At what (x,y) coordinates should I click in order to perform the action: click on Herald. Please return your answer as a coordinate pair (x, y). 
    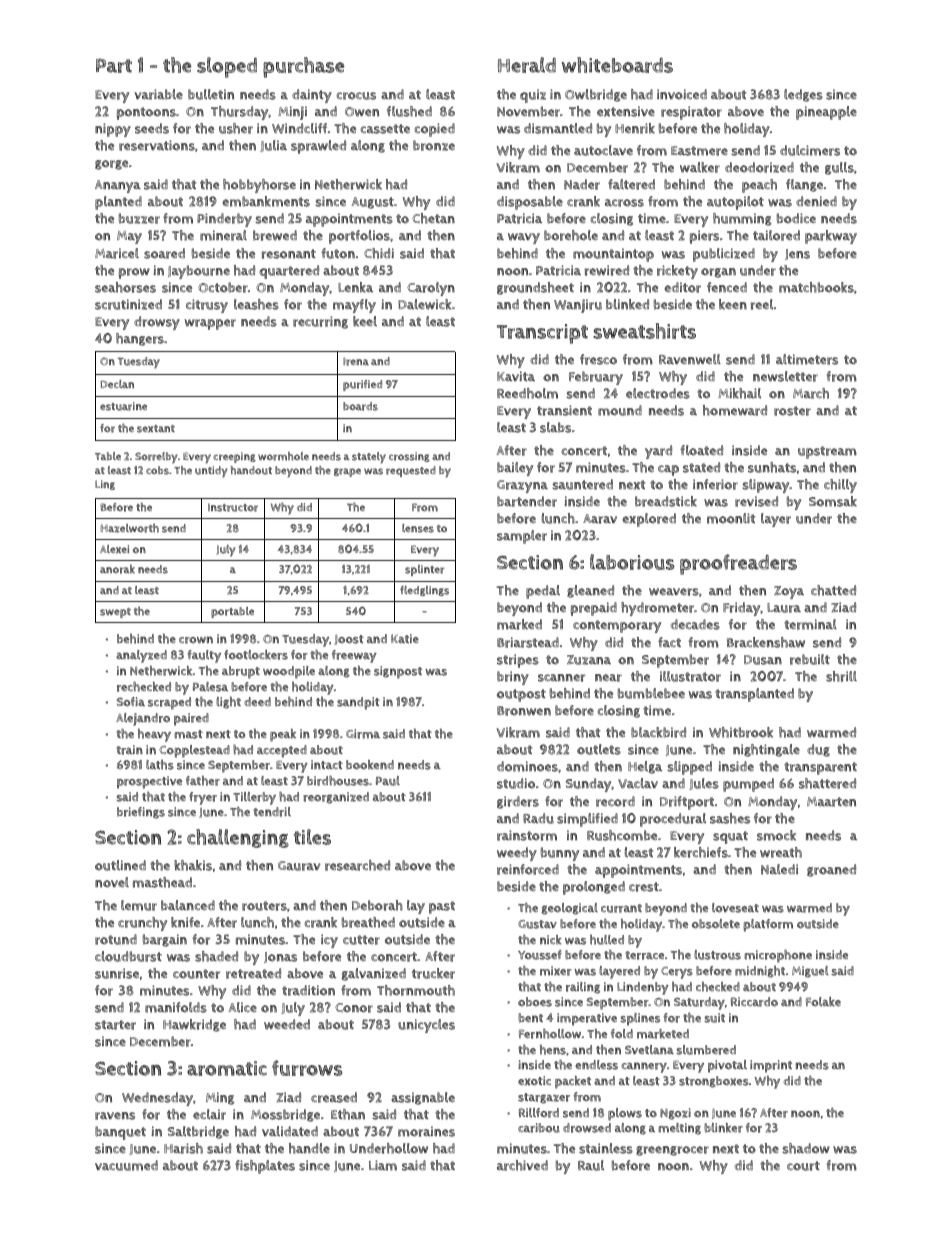
    Looking at the image, I should click on (527, 65).
